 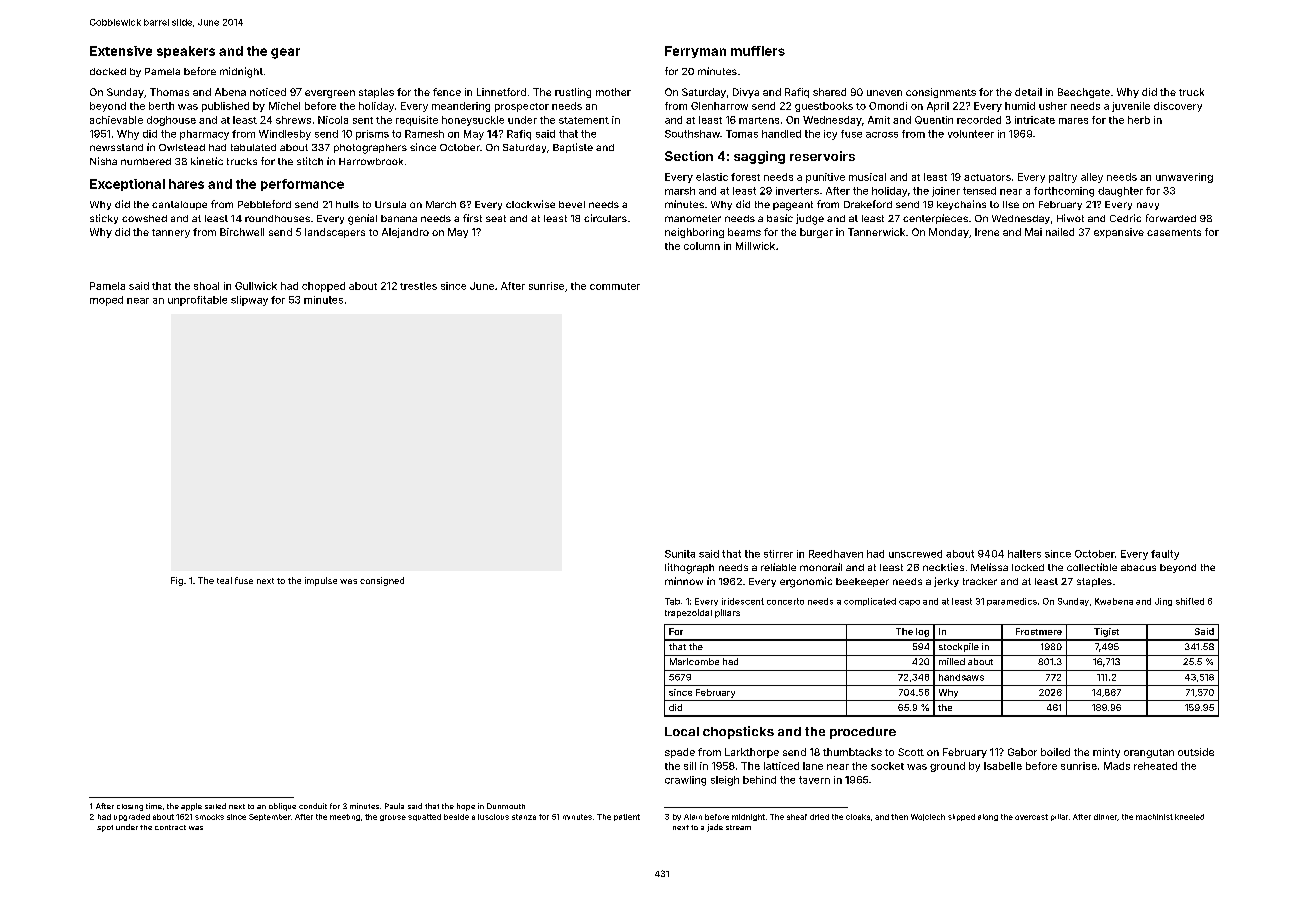 I want to click on beside, so click(x=456, y=817).
